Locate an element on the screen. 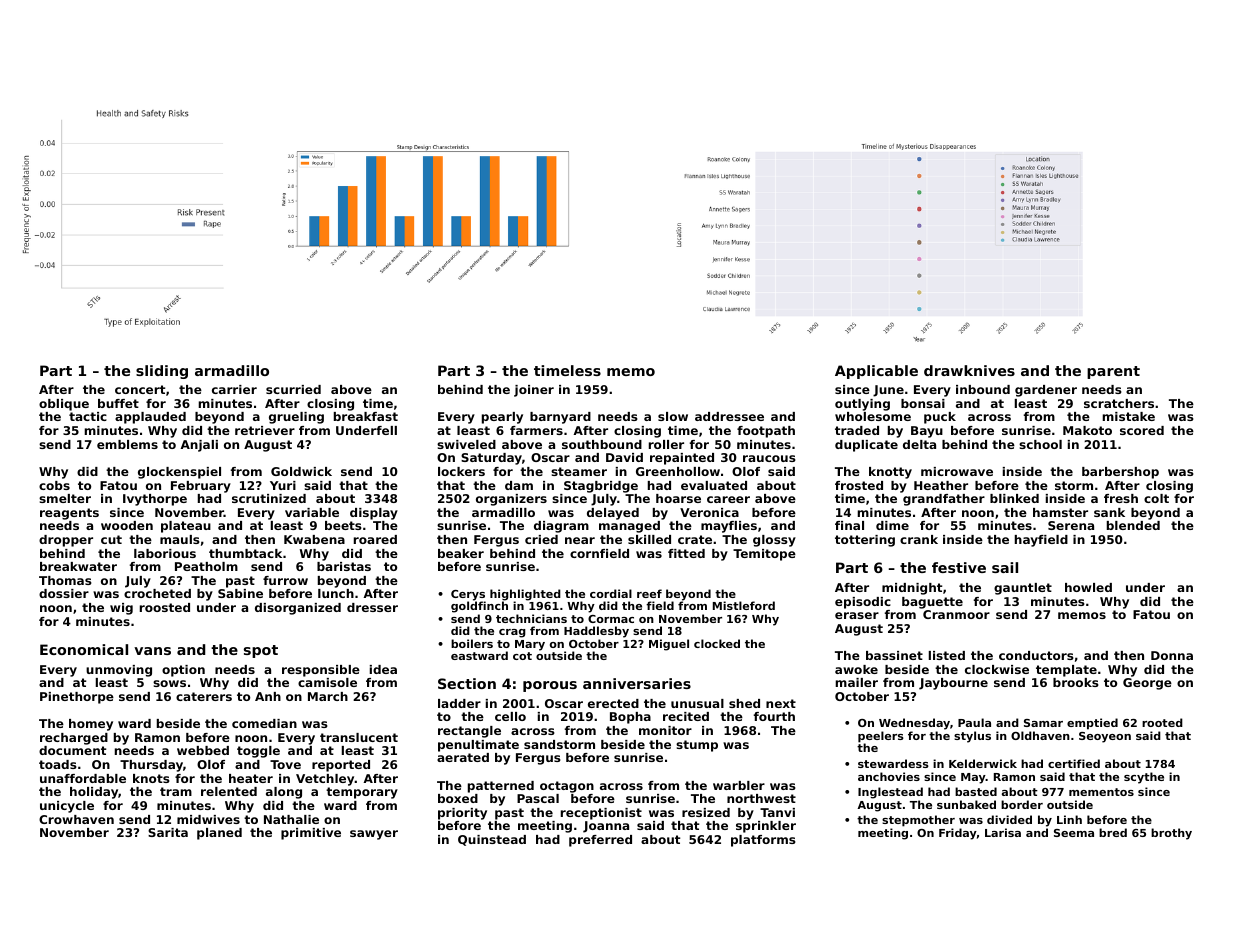 The height and width of the screenshot is (952, 1233). warbler is located at coordinates (739, 785).
